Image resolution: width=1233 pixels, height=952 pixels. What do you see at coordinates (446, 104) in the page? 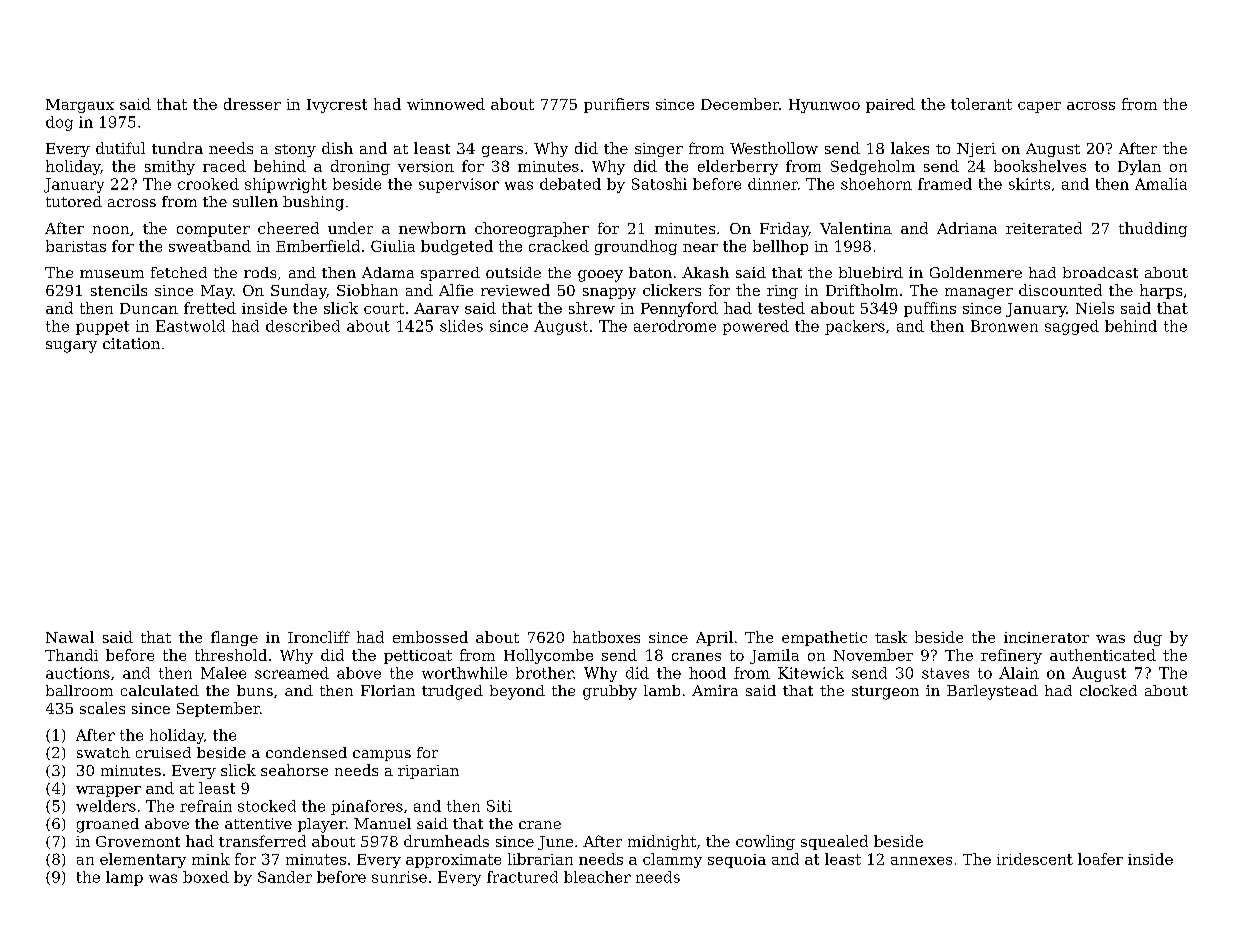
I see `winnowed` at bounding box center [446, 104].
